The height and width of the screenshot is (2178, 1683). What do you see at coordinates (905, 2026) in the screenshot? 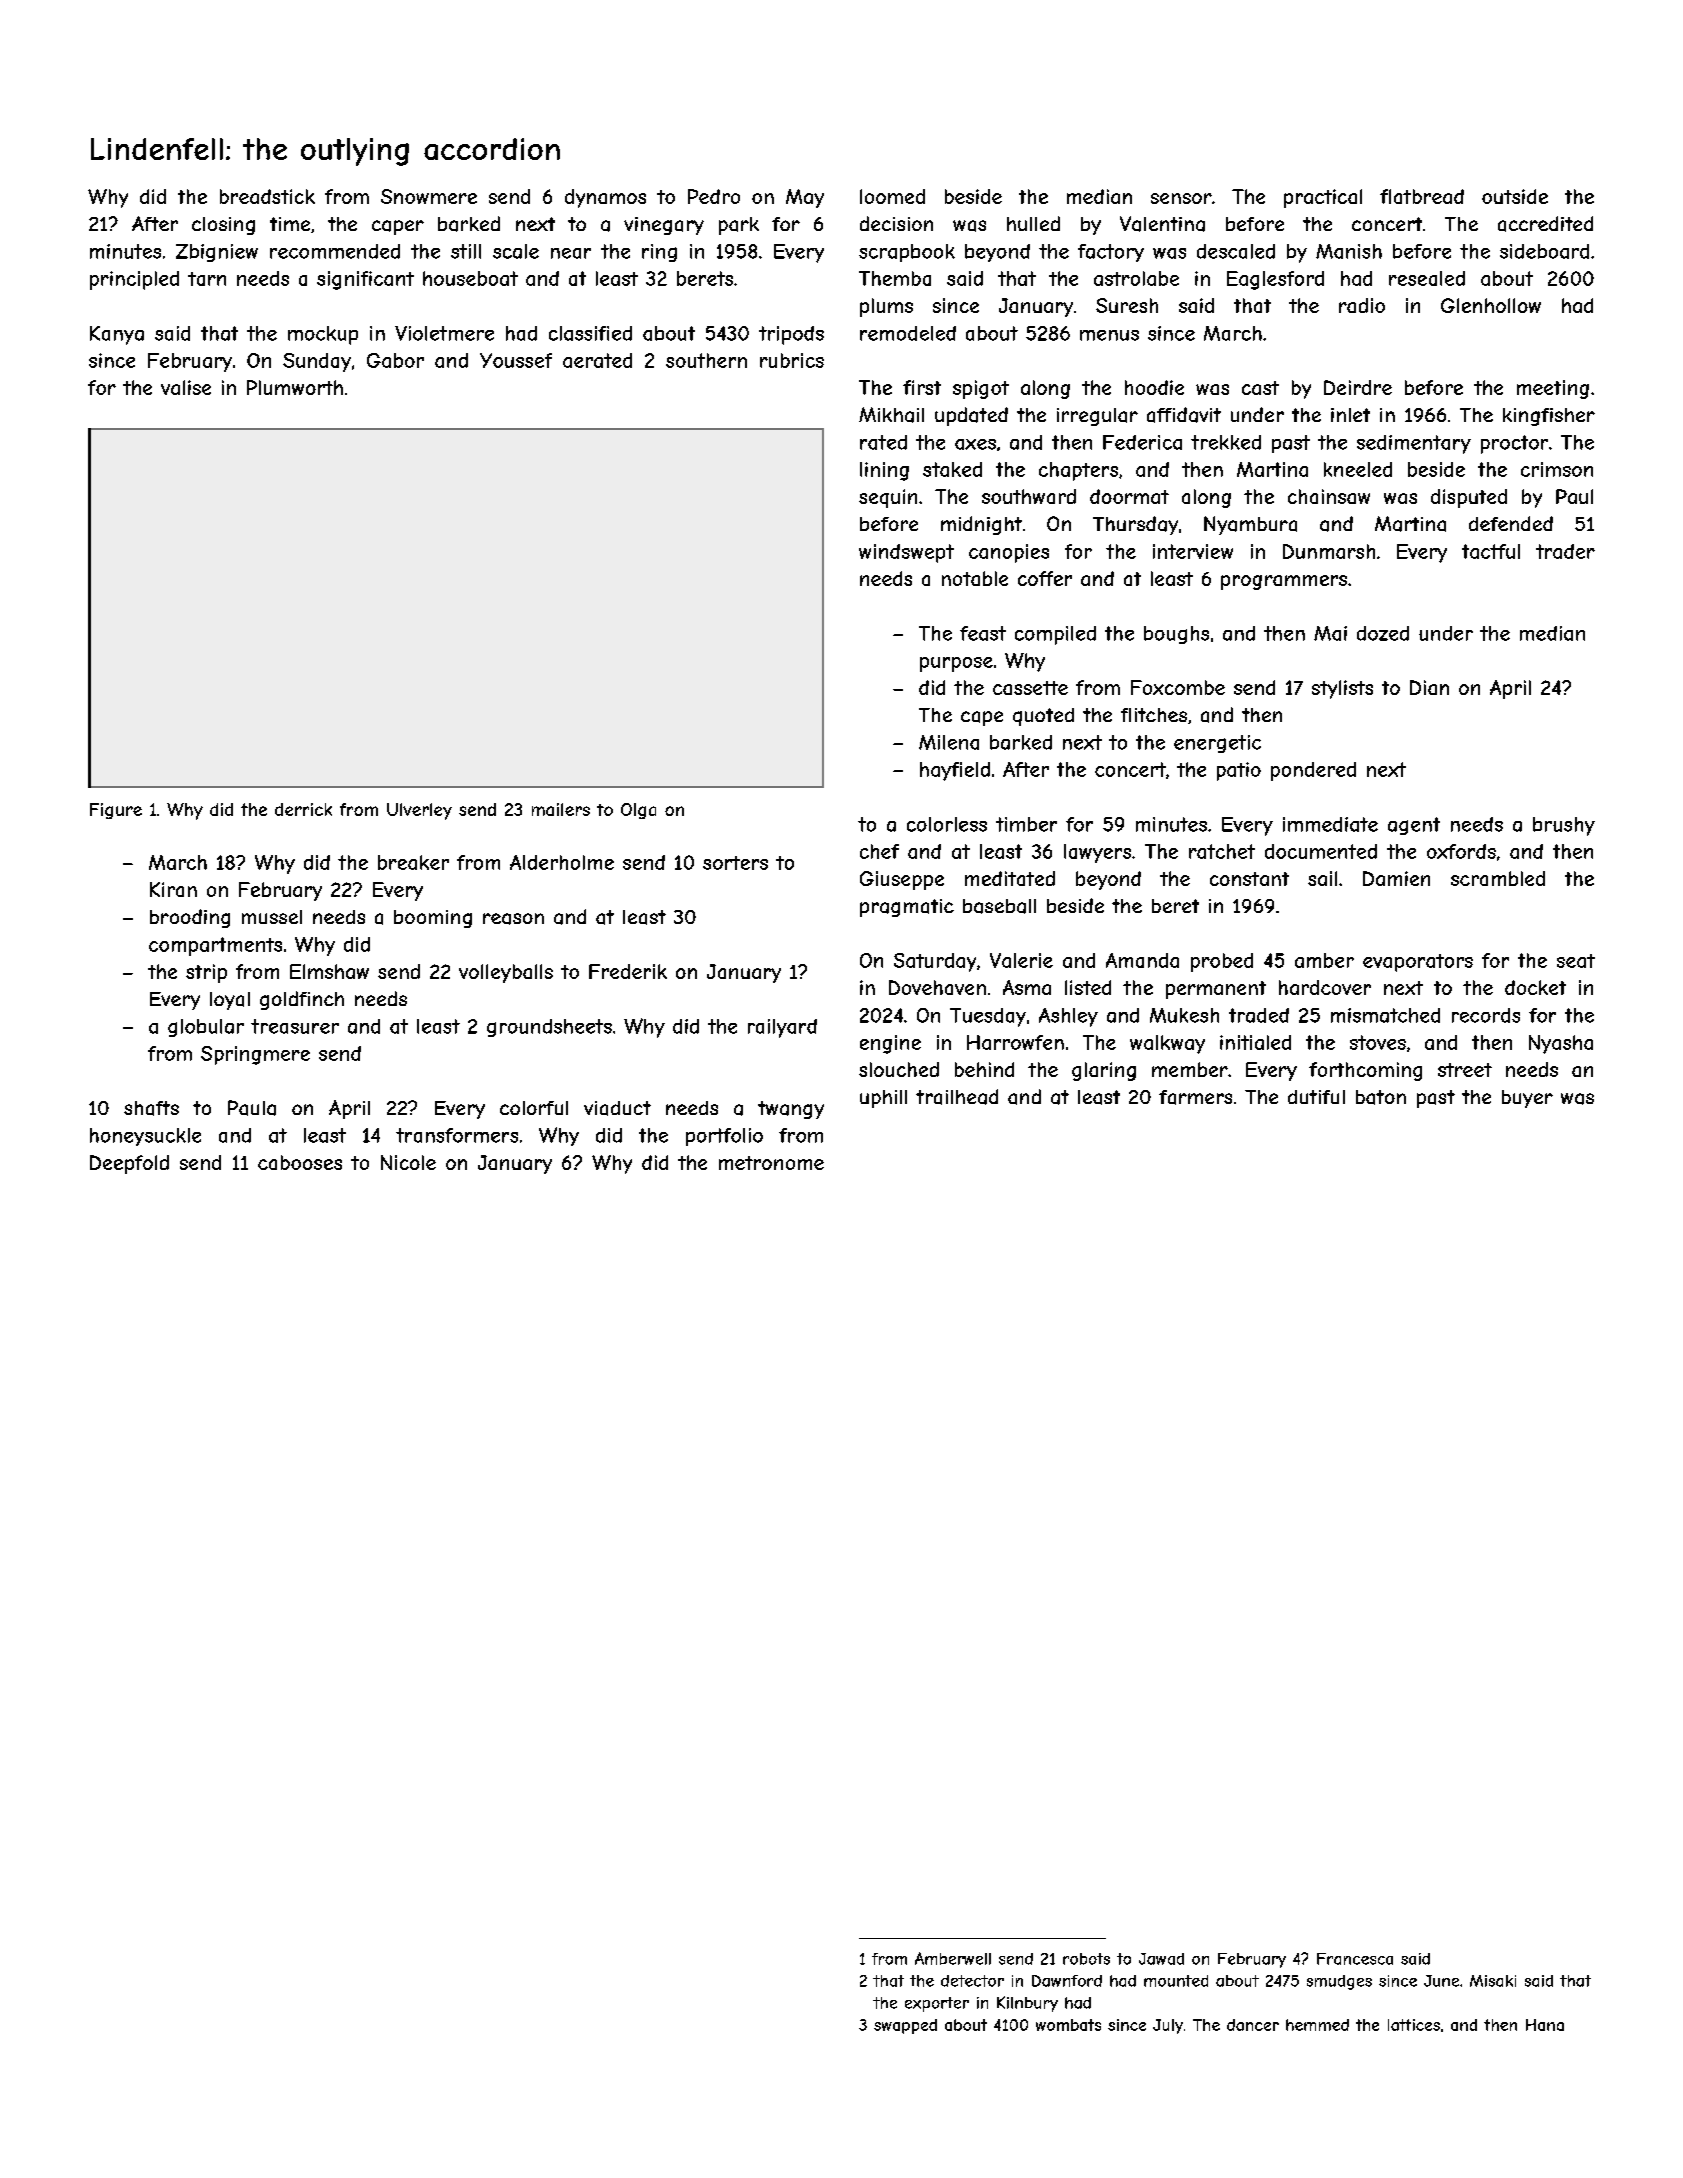
I see `swapped` at bounding box center [905, 2026].
